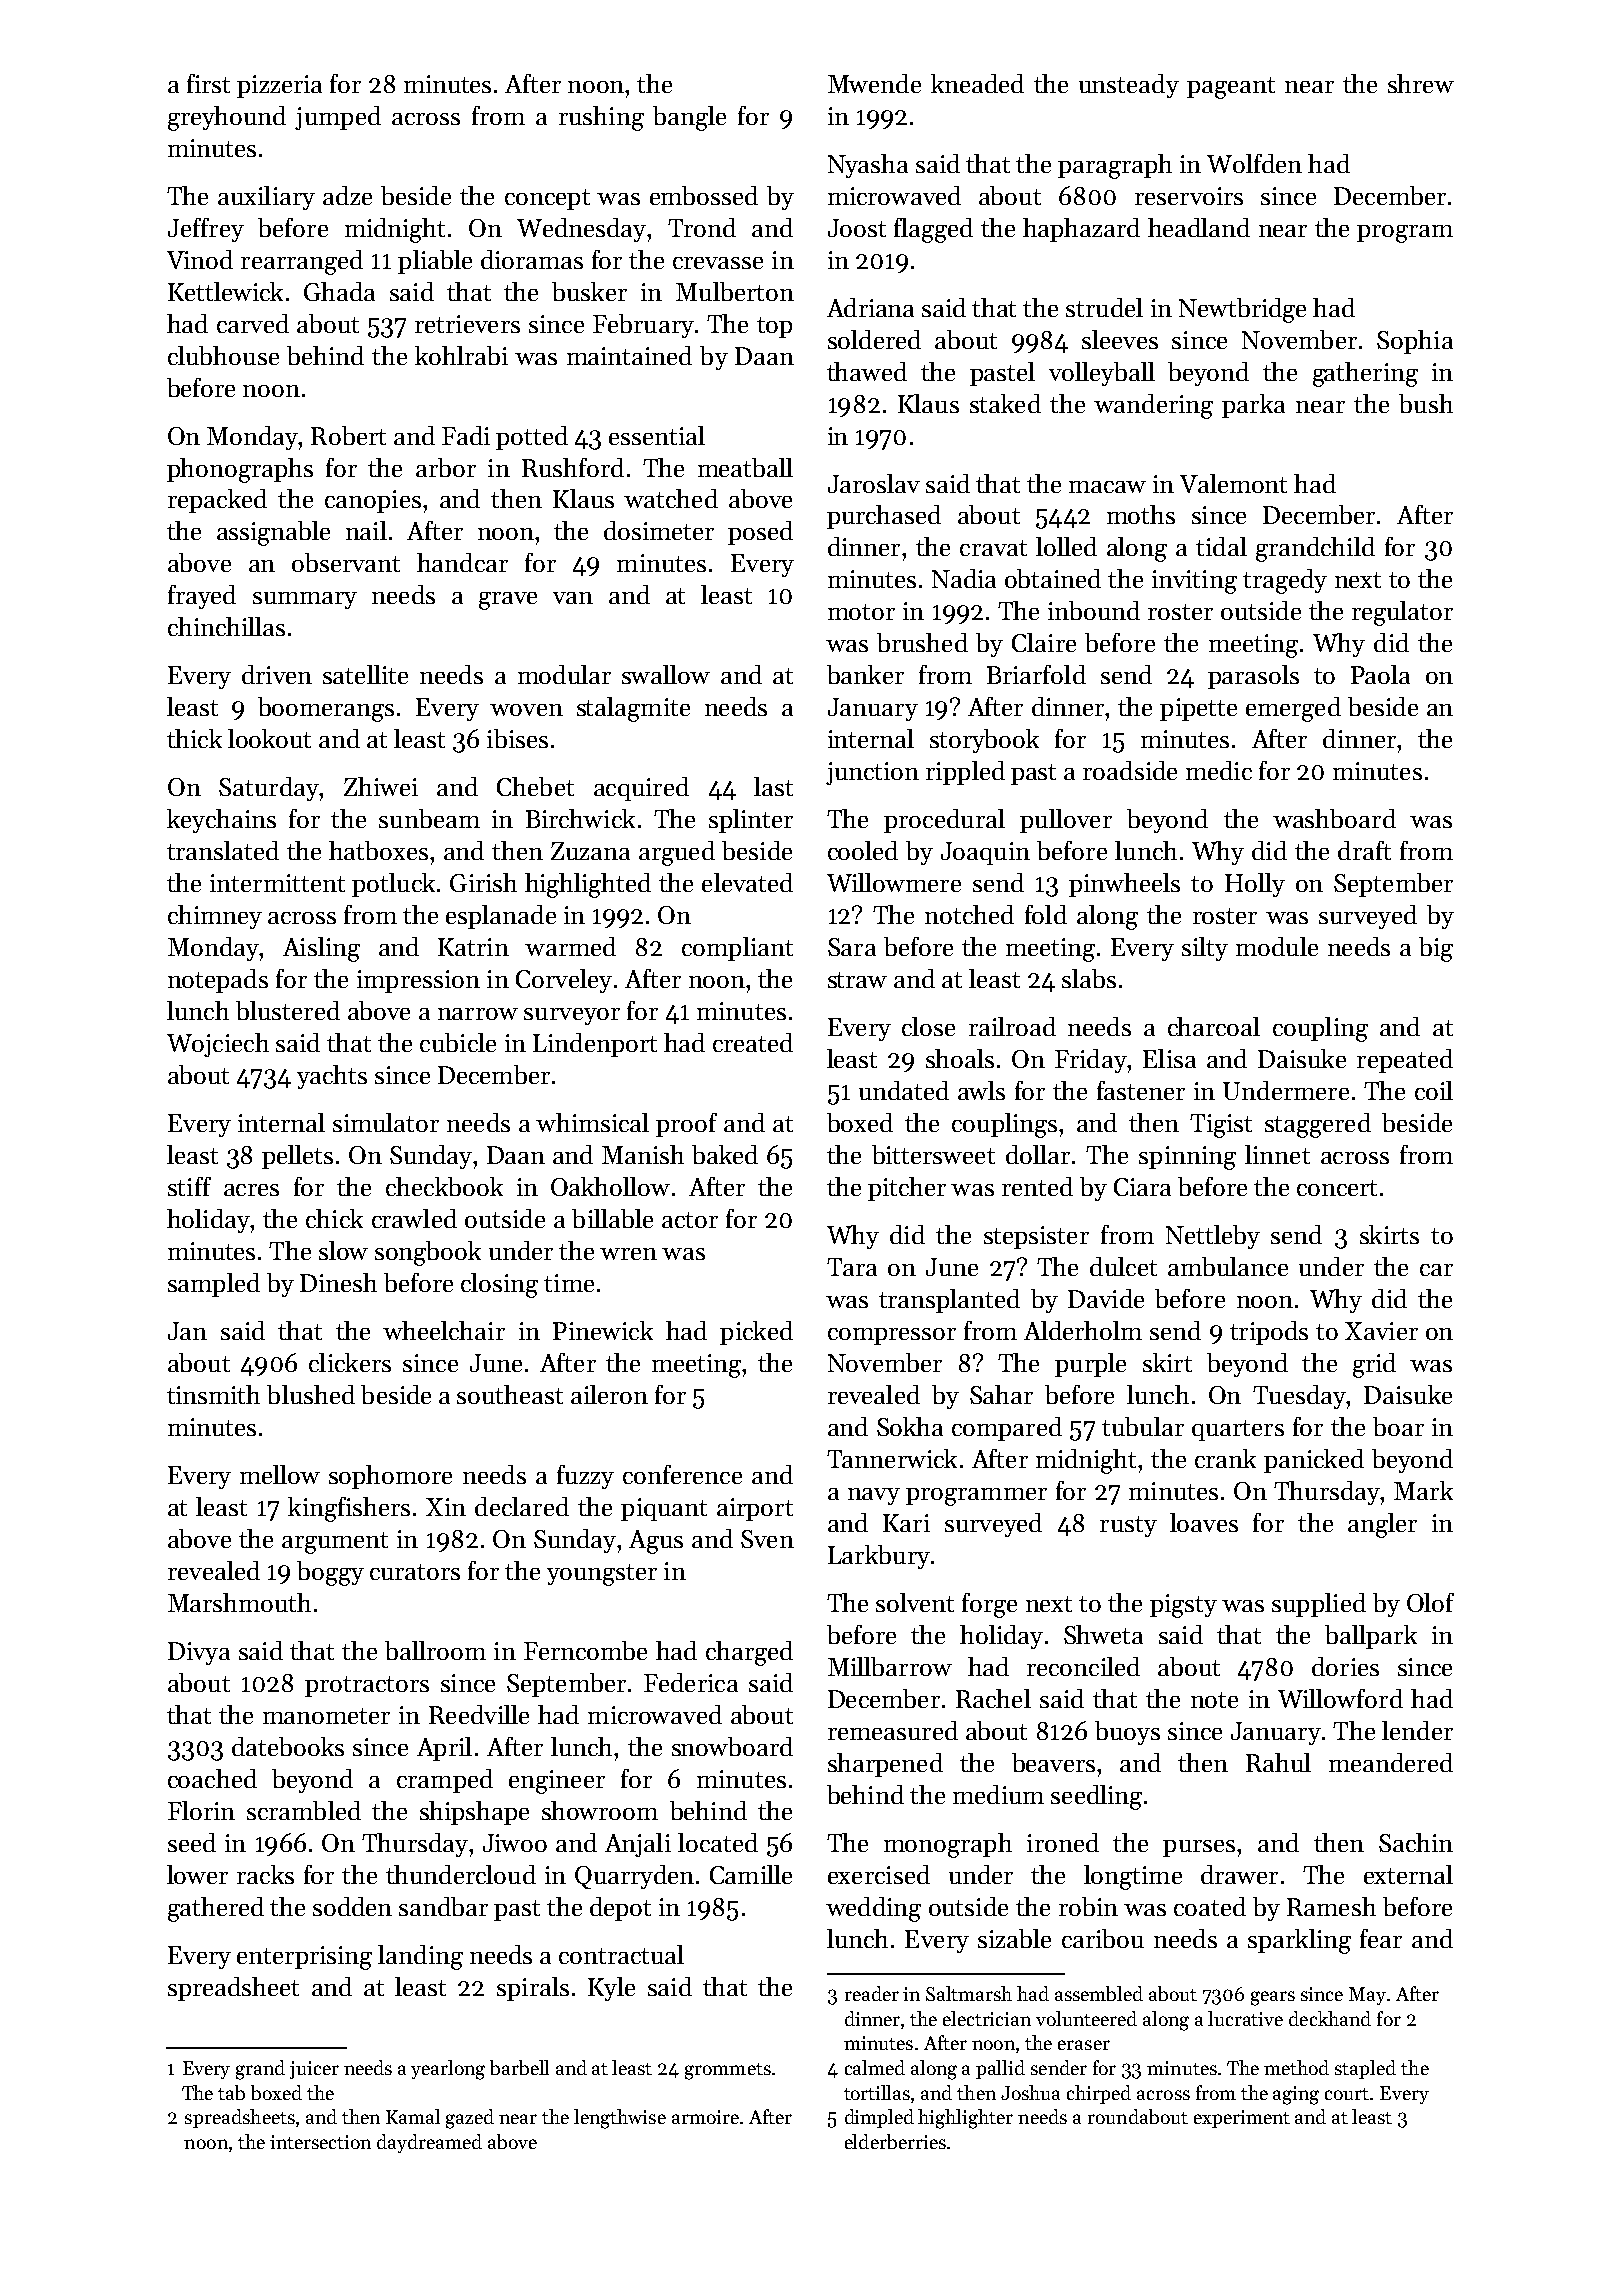  Describe the element at coordinates (1381, 1331) in the document. I see `Xavier` at that location.
